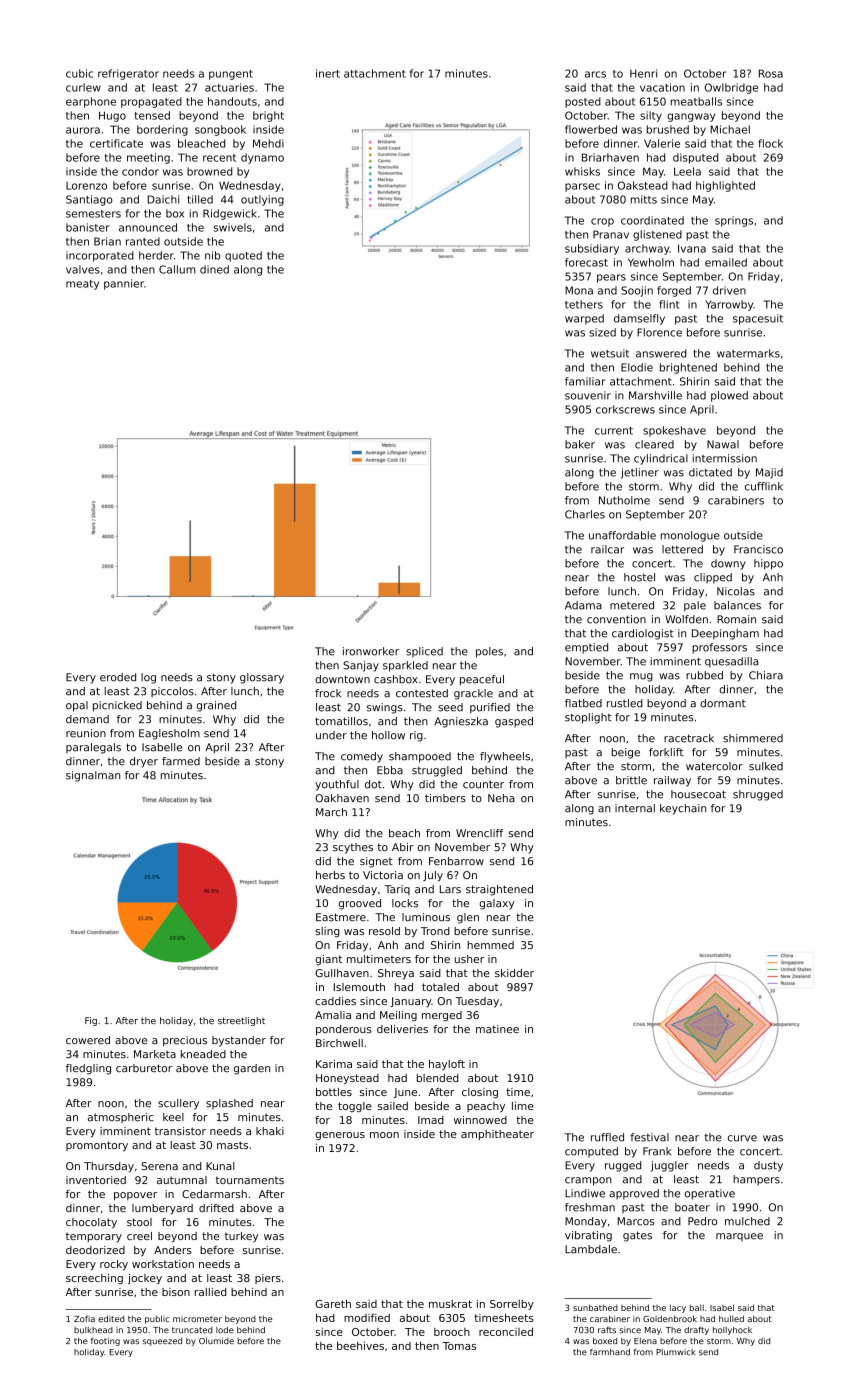  What do you see at coordinates (607, 549) in the document?
I see `railcar` at bounding box center [607, 549].
